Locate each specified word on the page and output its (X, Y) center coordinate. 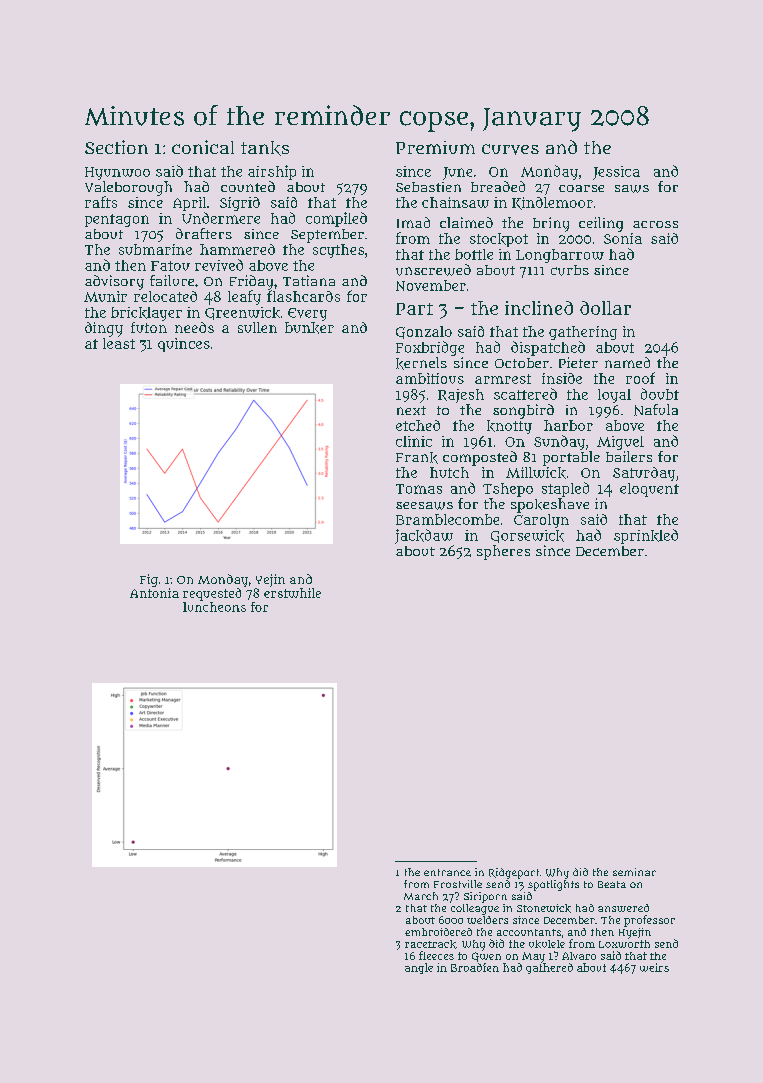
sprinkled (646, 536)
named (627, 362)
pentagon (117, 220)
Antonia (154, 593)
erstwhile (292, 593)
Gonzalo (424, 332)
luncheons (214, 607)
